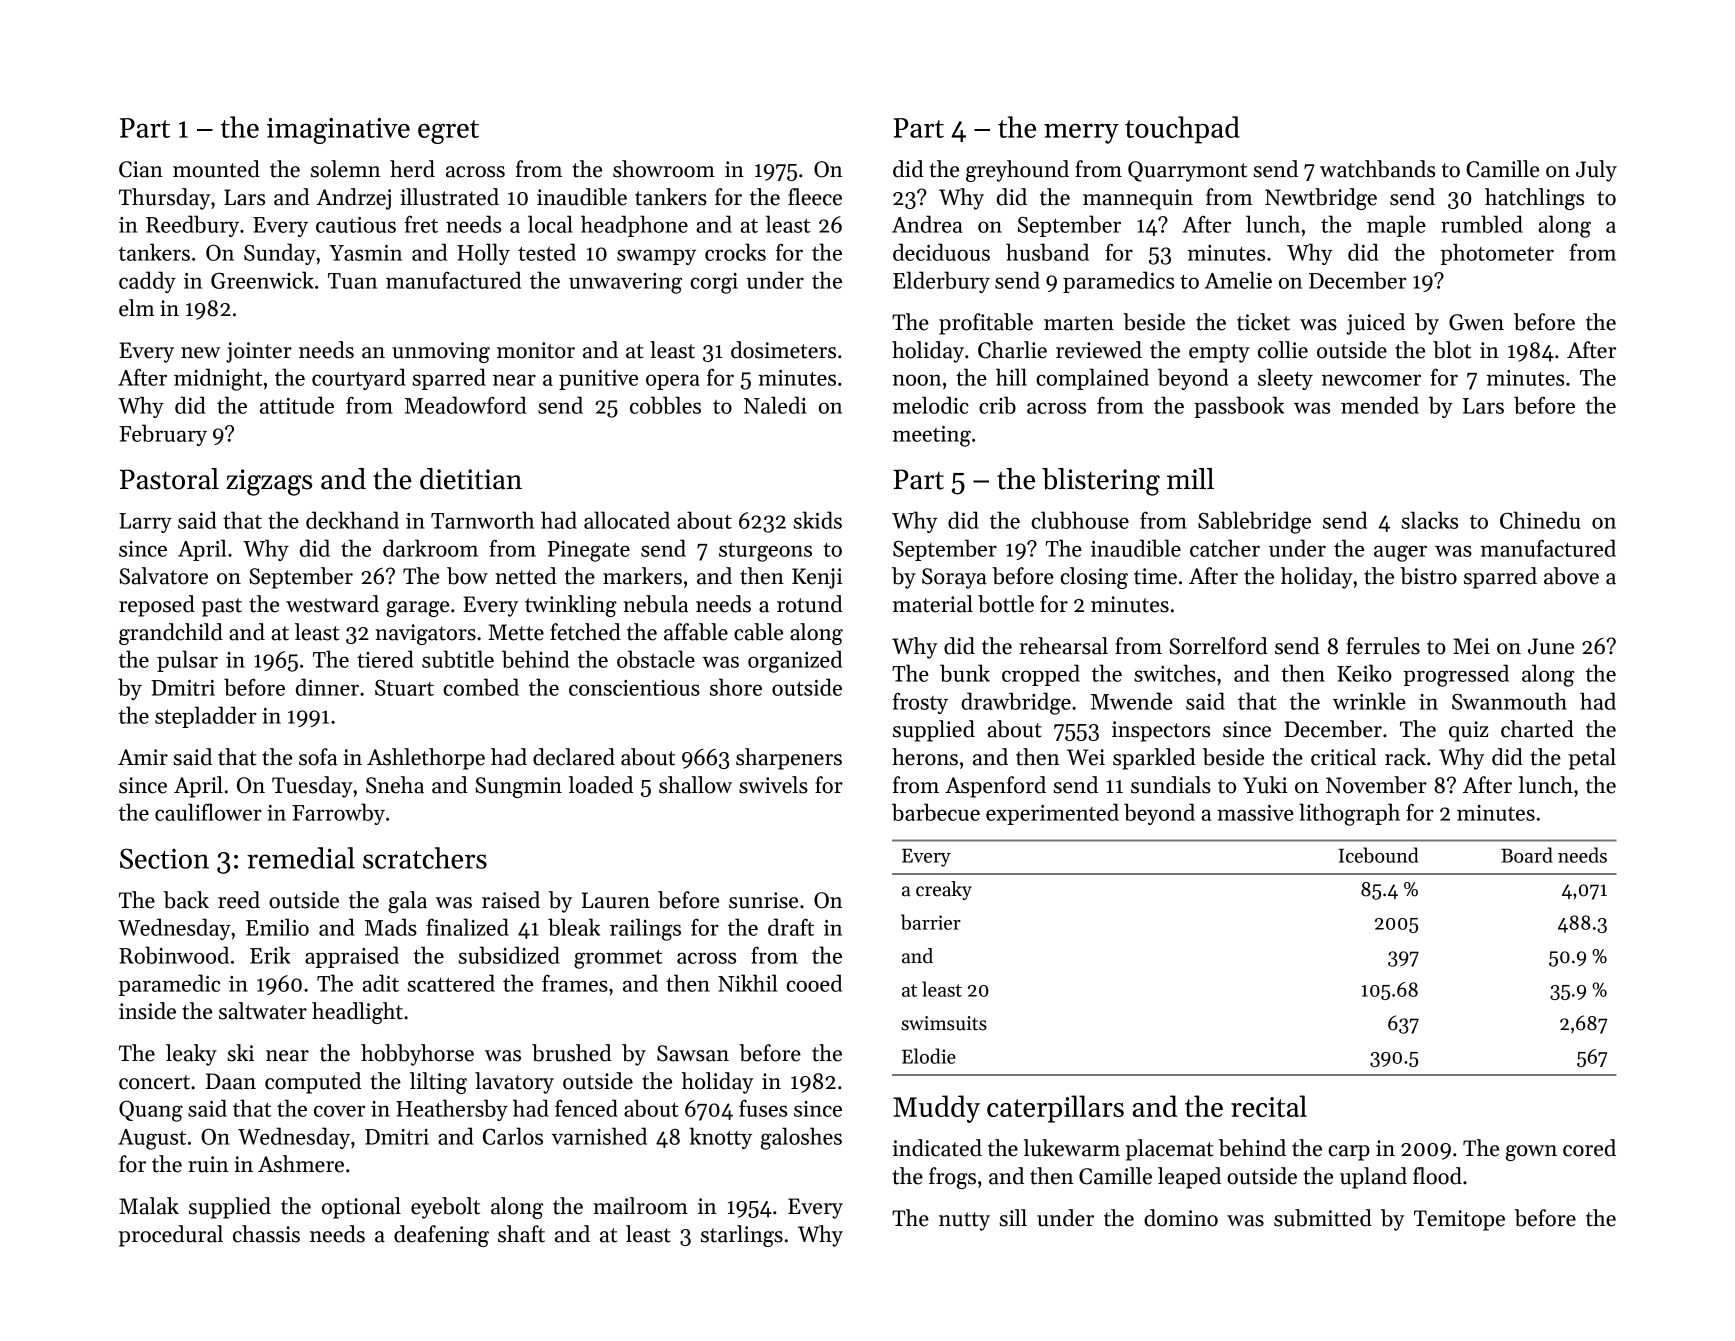 This page has height=1341, width=1735. I want to click on showroom, so click(664, 169).
